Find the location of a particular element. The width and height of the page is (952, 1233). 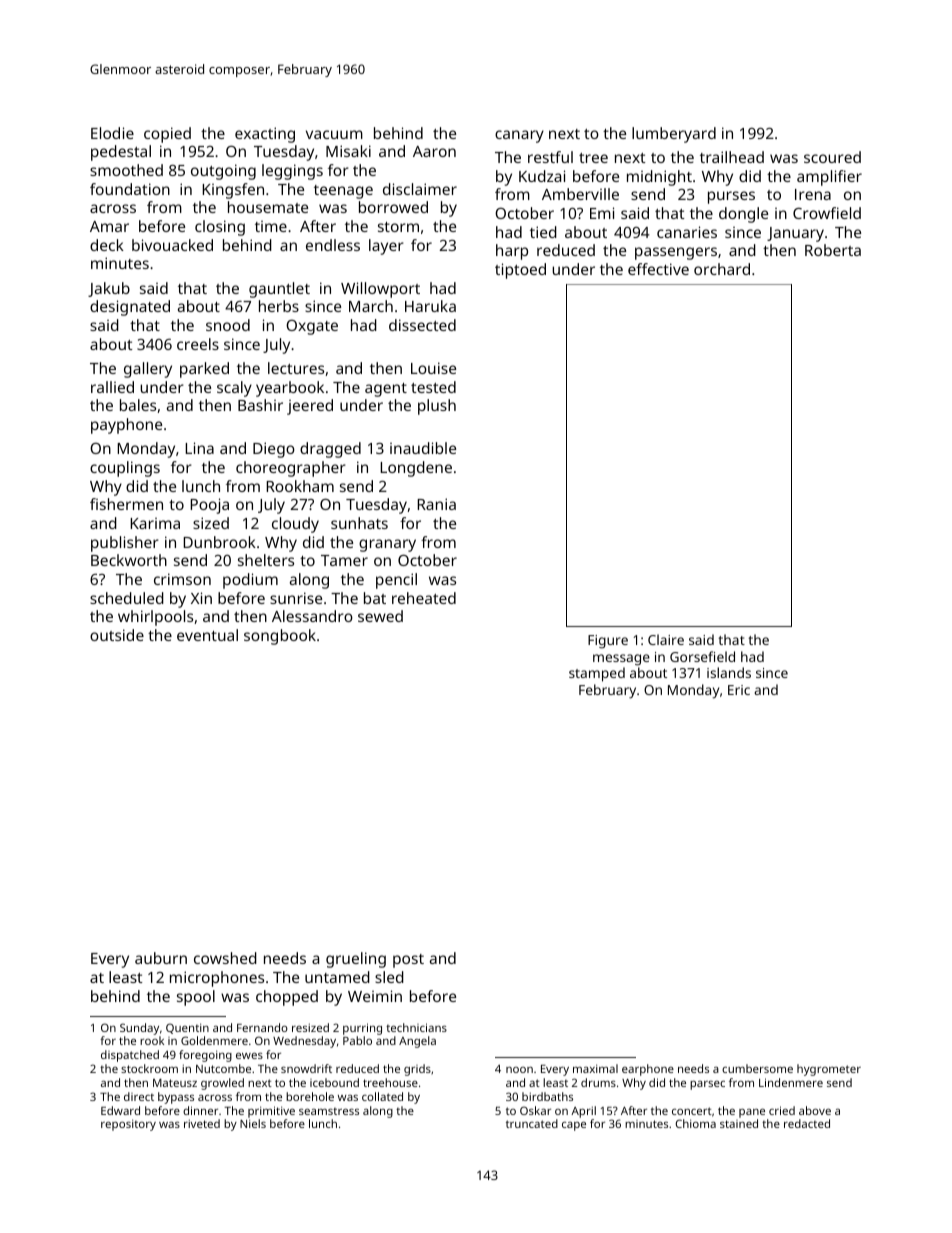

time is located at coordinates (271, 226).
